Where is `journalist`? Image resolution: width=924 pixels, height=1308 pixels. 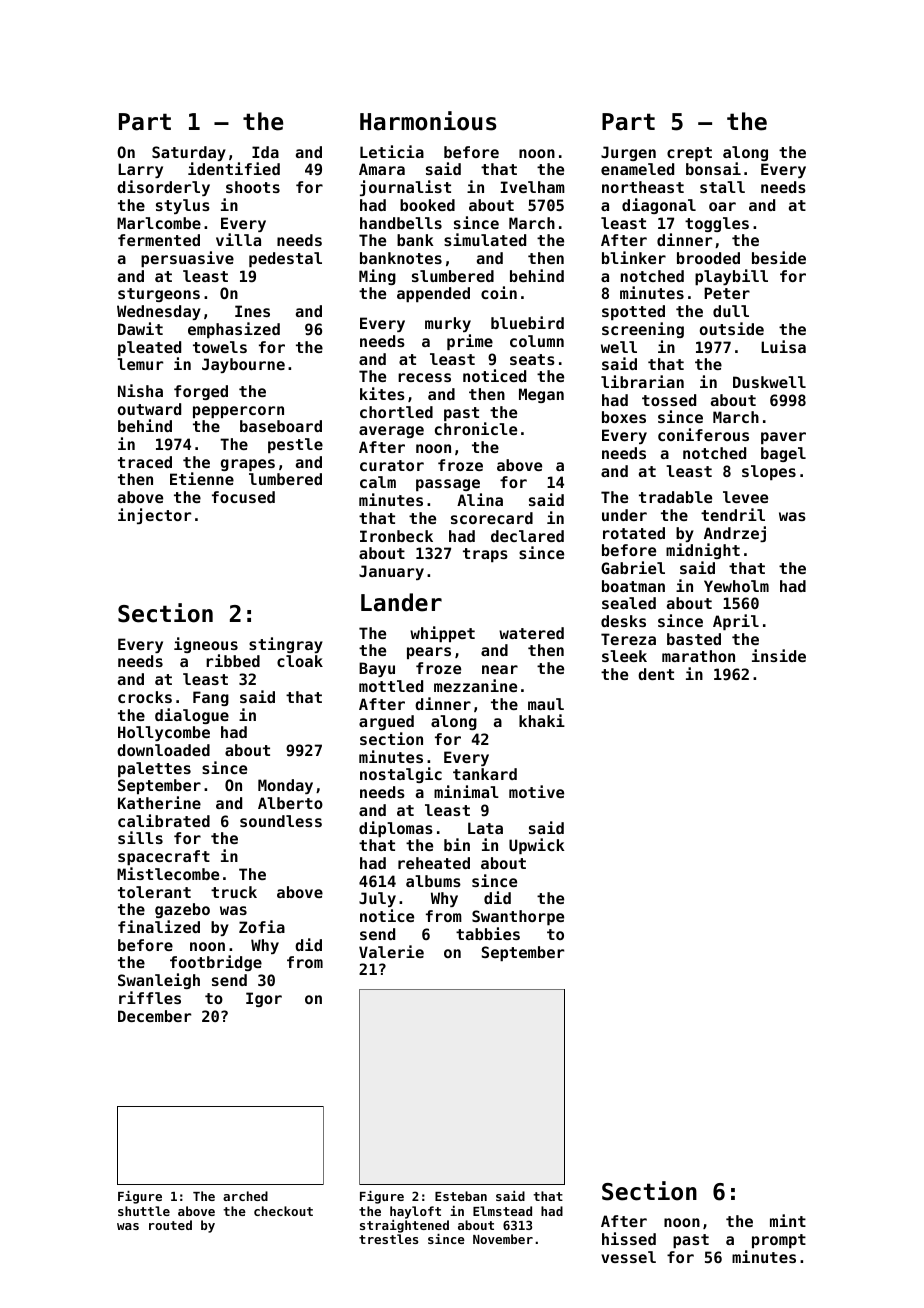
journalist is located at coordinates (405, 188).
